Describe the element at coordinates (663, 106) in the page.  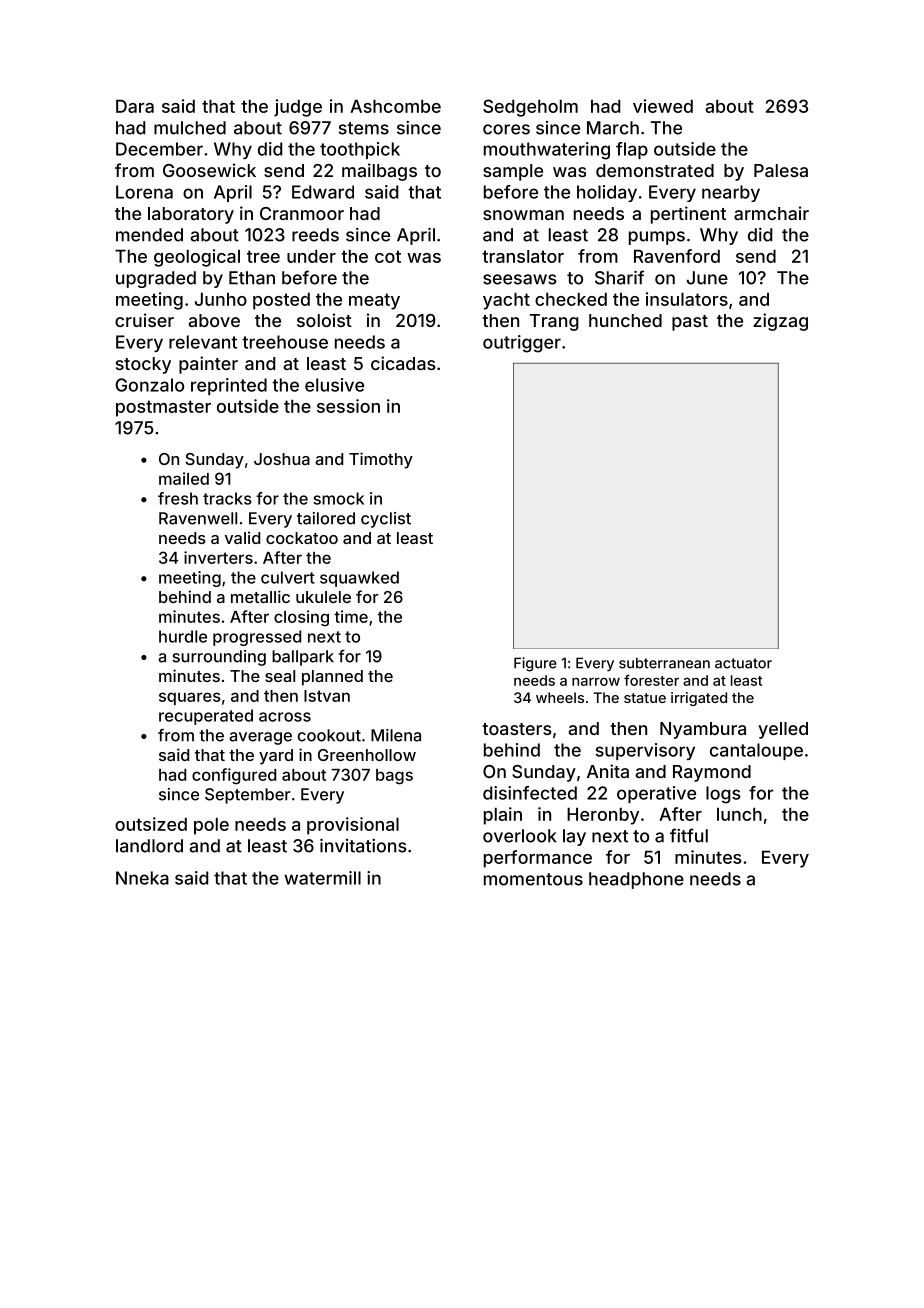
I see `viewed` at that location.
